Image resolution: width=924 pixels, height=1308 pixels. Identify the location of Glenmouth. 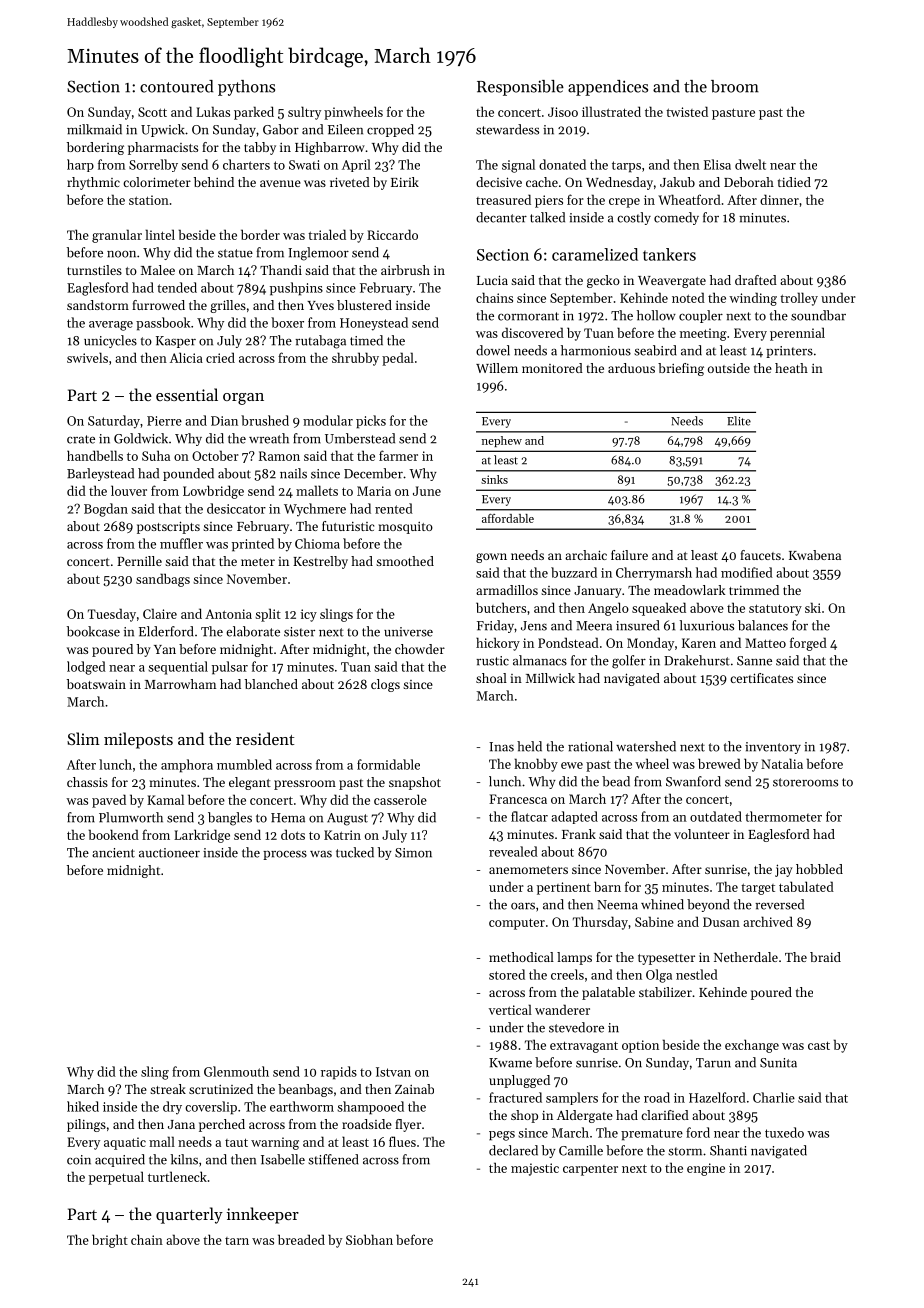
(236, 1071).
